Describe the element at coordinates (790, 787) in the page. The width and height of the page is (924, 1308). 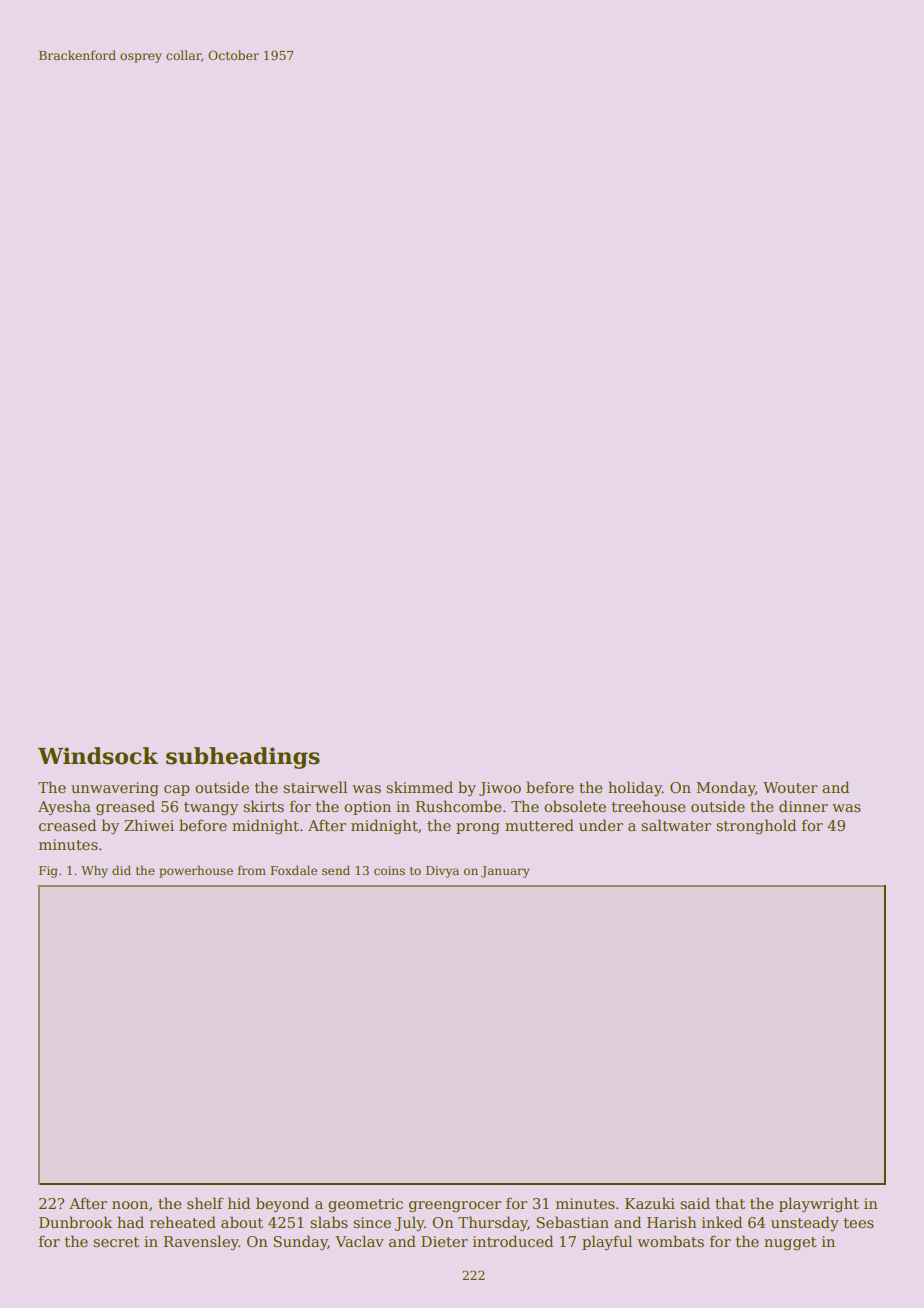
I see `Wouter` at that location.
